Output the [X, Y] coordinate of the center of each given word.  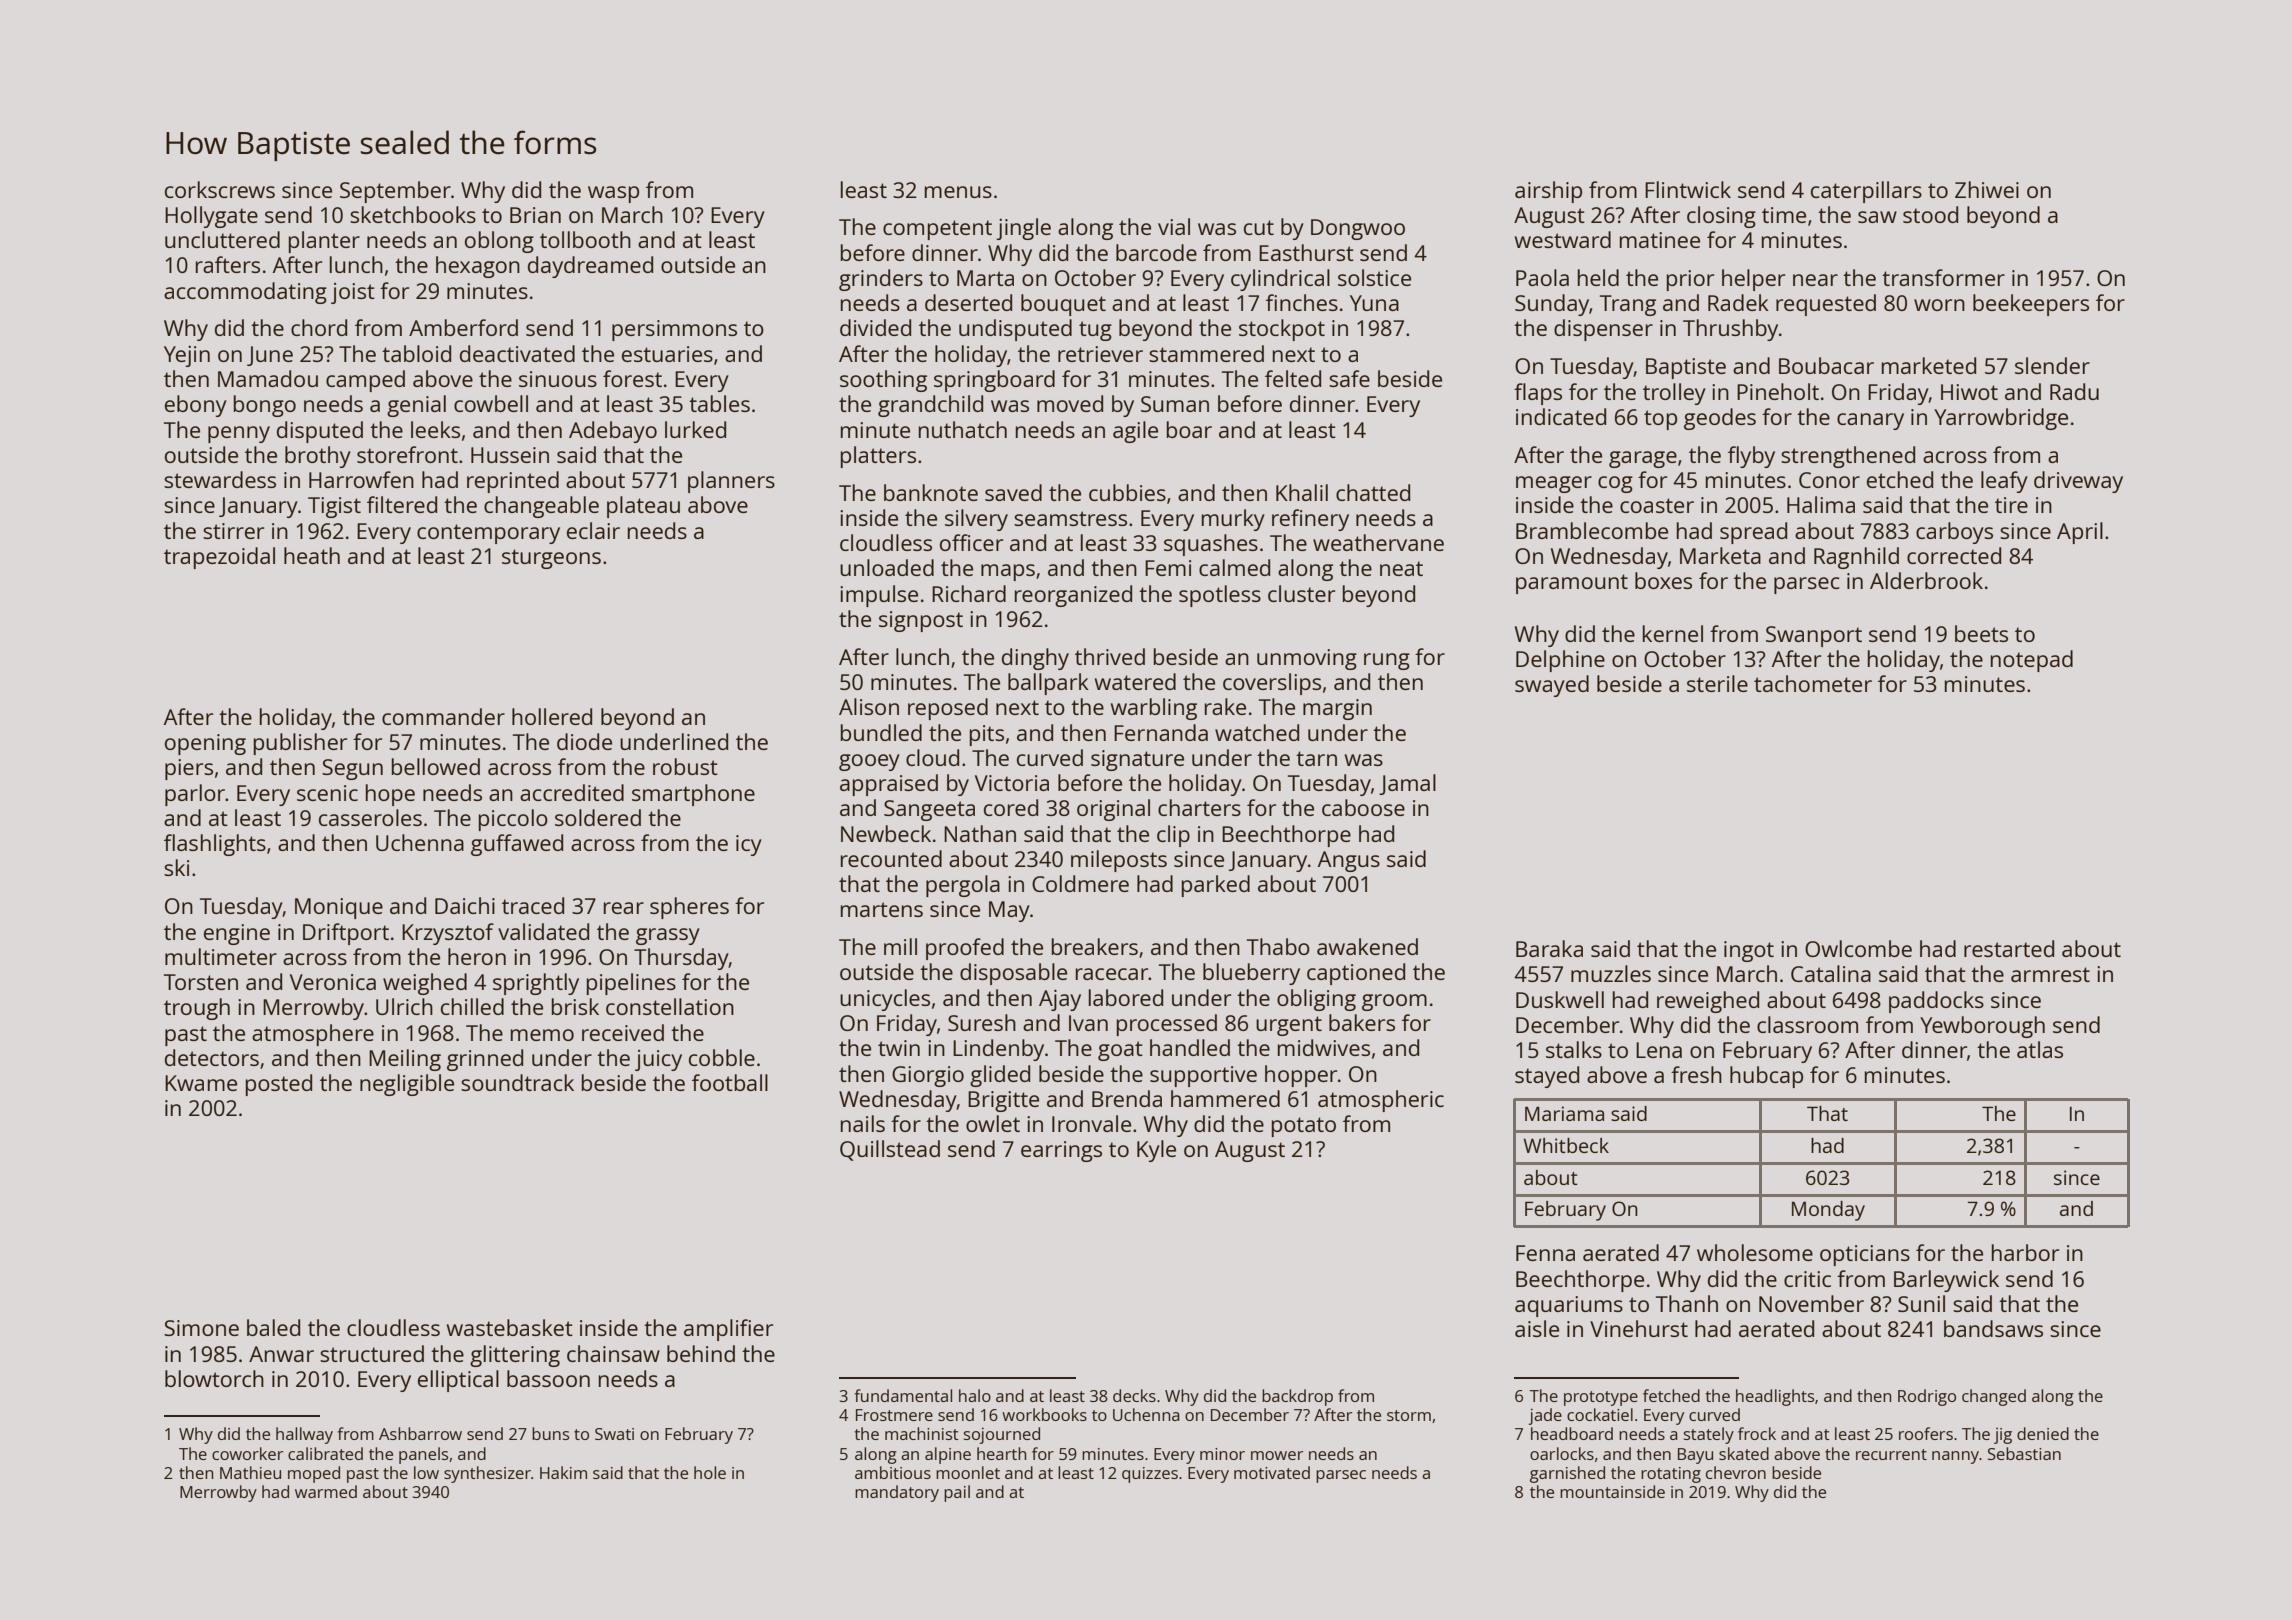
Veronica [333, 982]
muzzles [1611, 973]
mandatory [897, 1493]
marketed [1929, 365]
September [395, 192]
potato [1304, 1127]
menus [958, 192]
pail [957, 1493]
